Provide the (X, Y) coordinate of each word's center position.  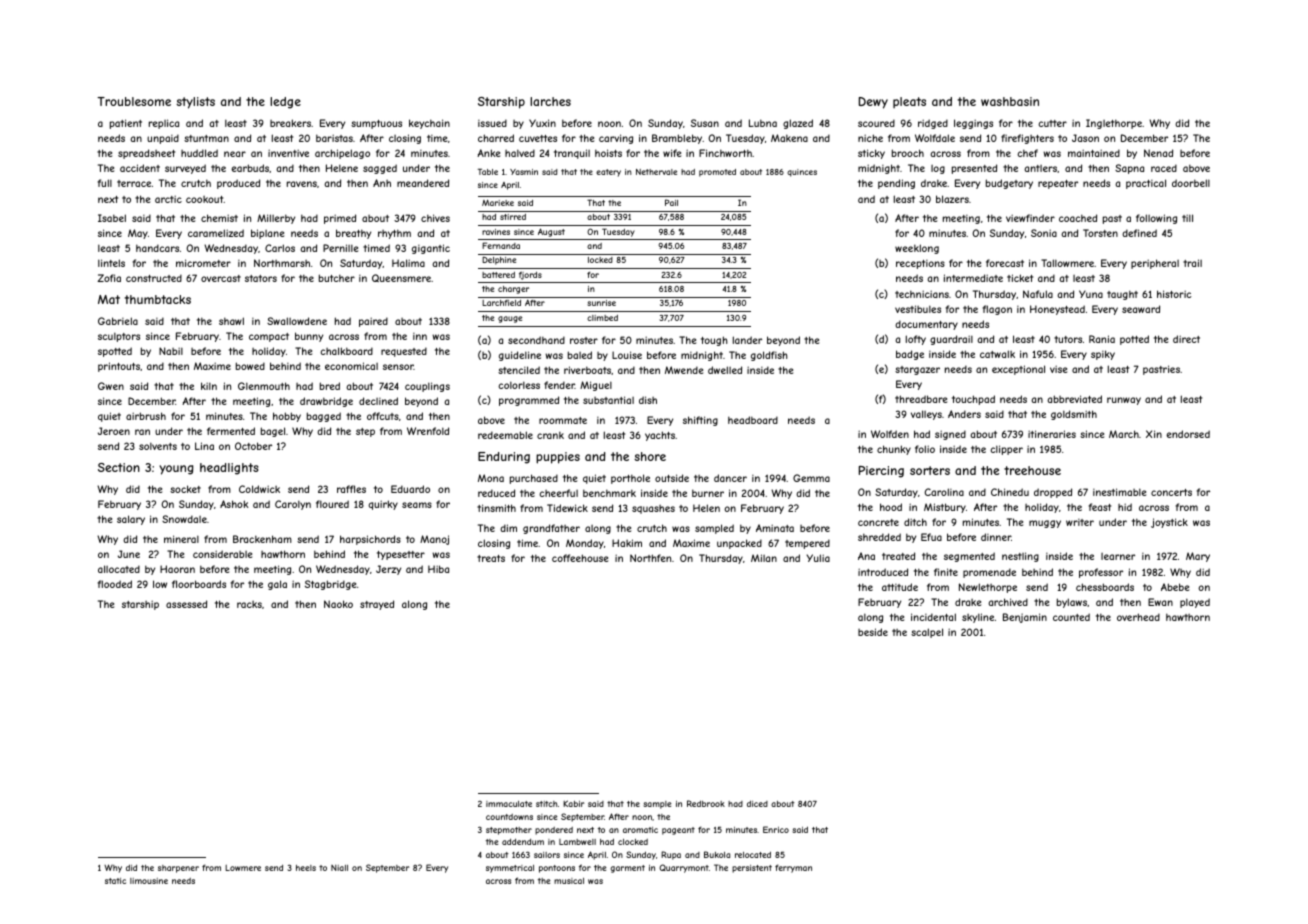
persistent (752, 869)
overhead (1138, 617)
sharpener (178, 869)
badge (910, 355)
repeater (1058, 184)
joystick (1169, 523)
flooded (115, 584)
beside (873, 632)
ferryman (793, 868)
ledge (285, 103)
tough (714, 341)
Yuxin (542, 123)
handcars (157, 248)
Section (119, 467)
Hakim (627, 543)
